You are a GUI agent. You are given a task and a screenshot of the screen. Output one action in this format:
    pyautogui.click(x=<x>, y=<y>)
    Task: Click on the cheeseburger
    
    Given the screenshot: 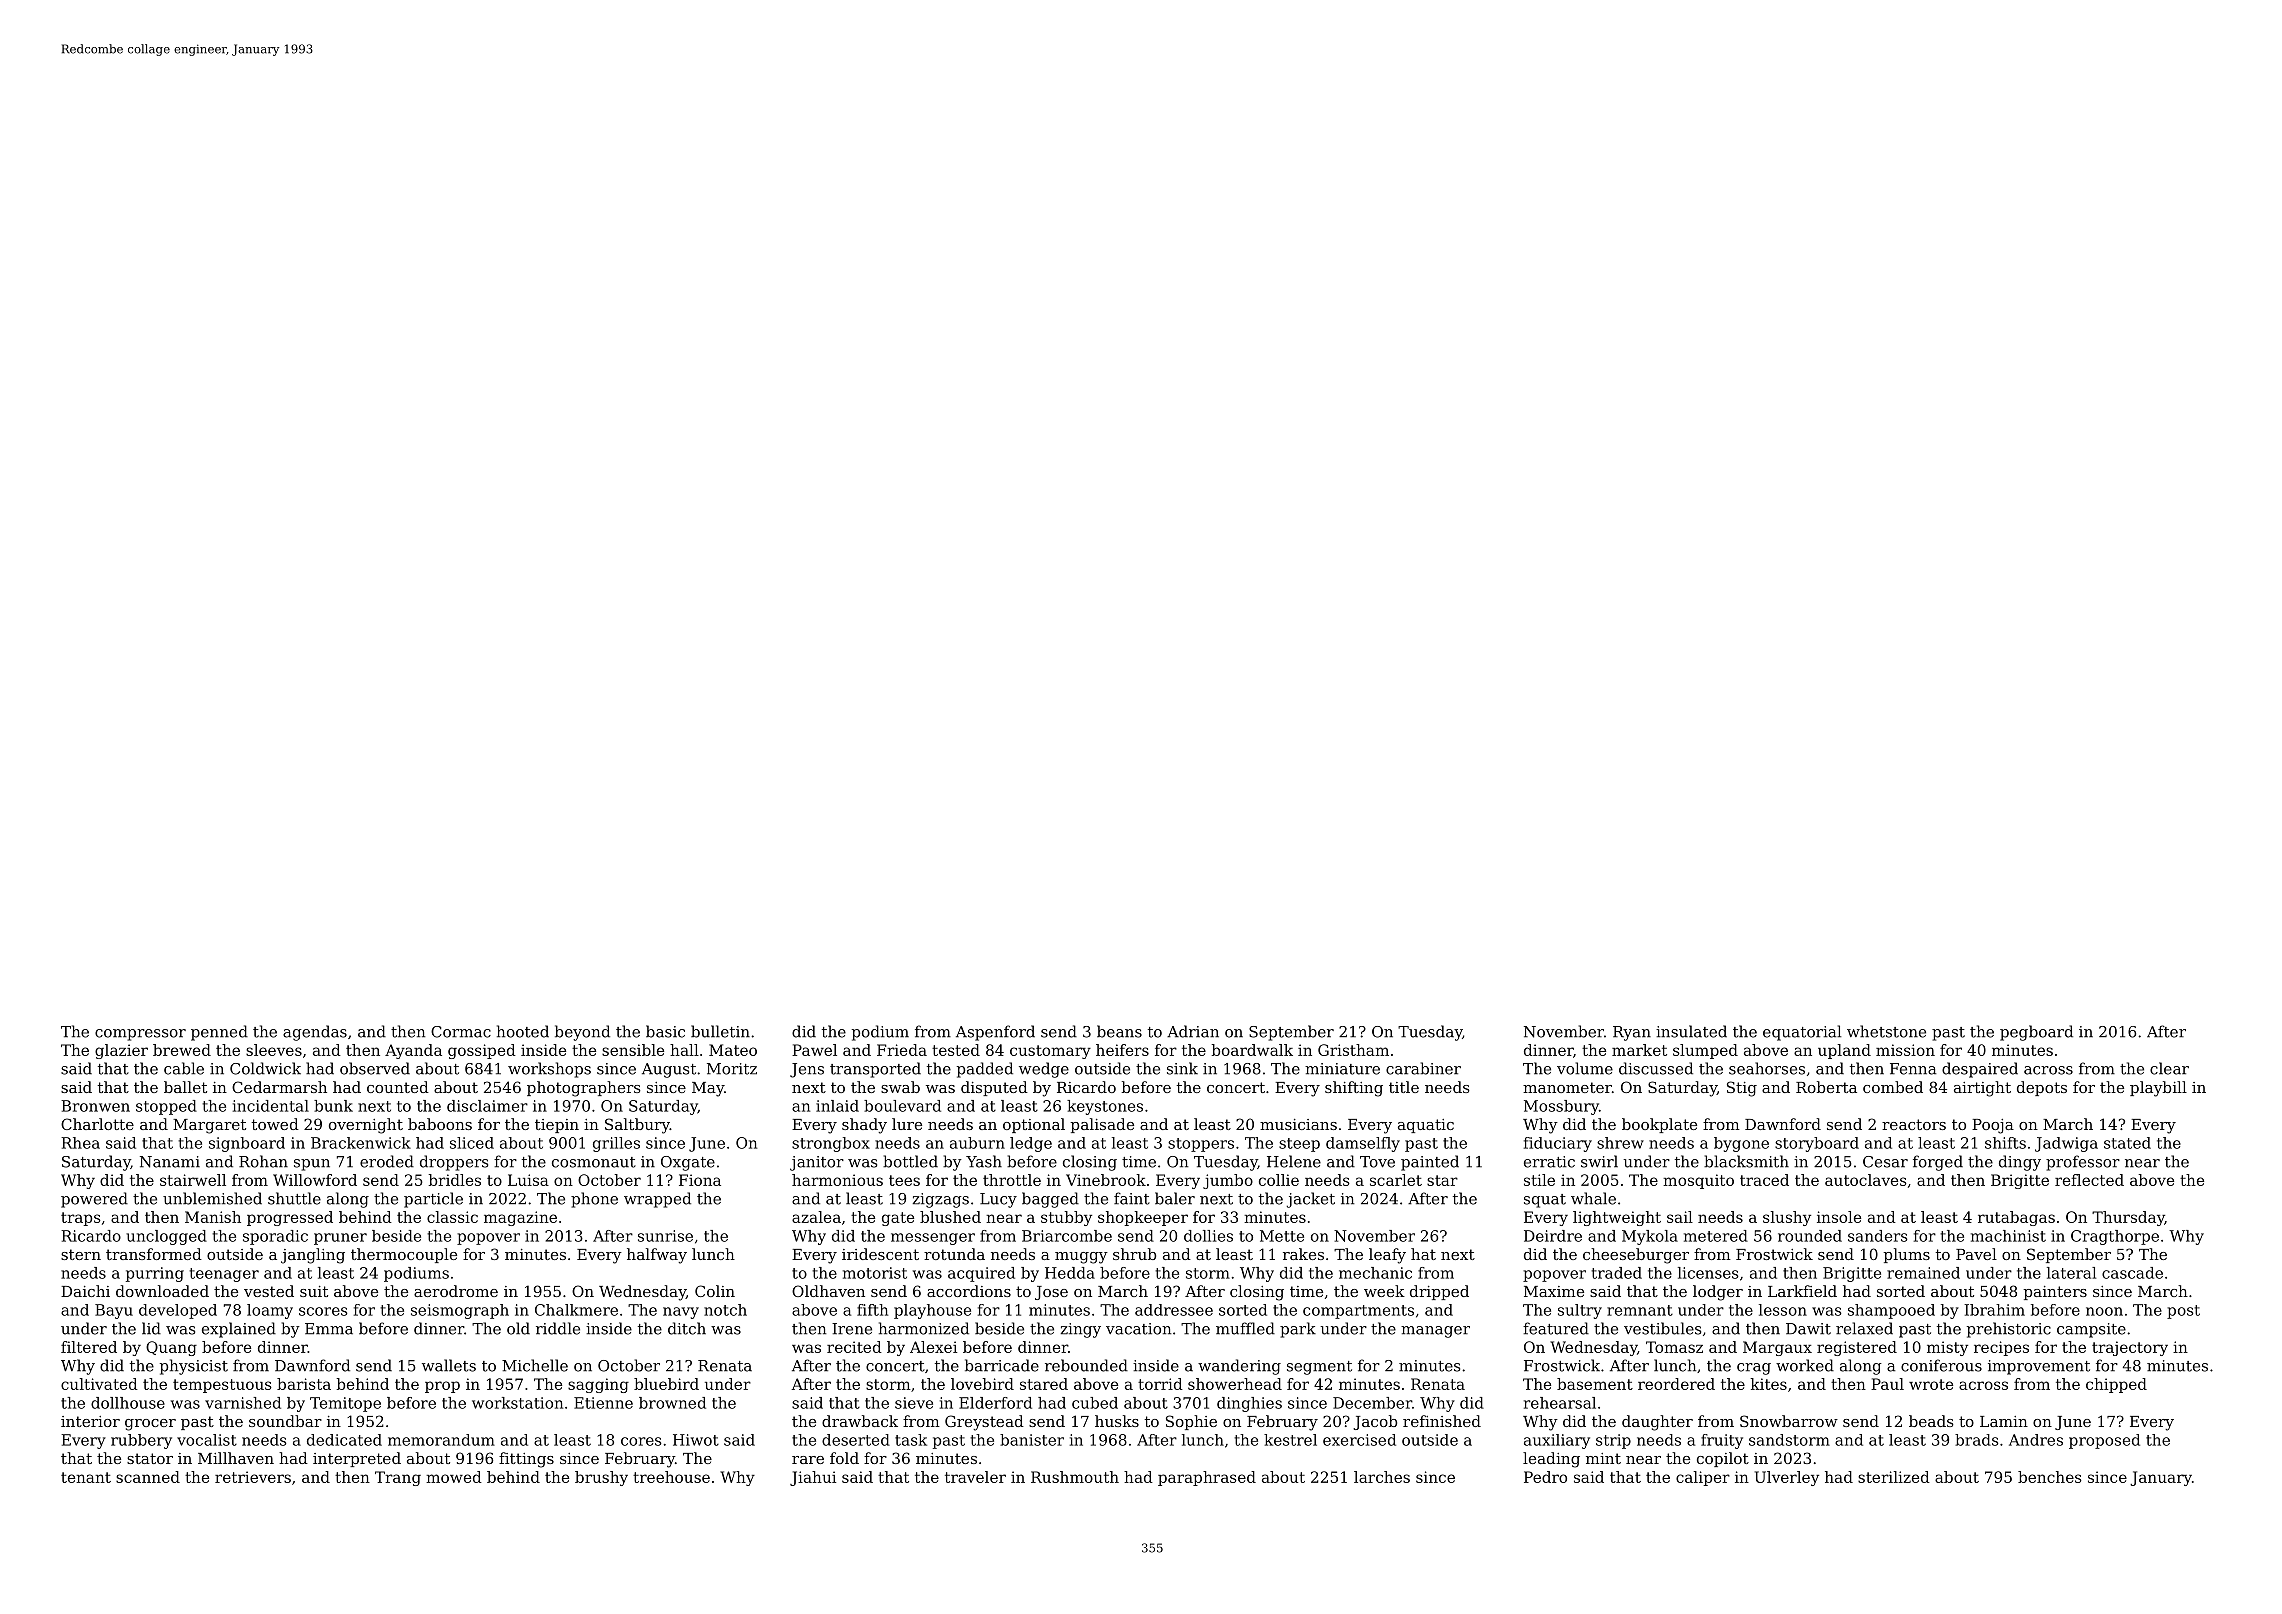 What is the action you would take?
    pyautogui.click(x=1636, y=1256)
